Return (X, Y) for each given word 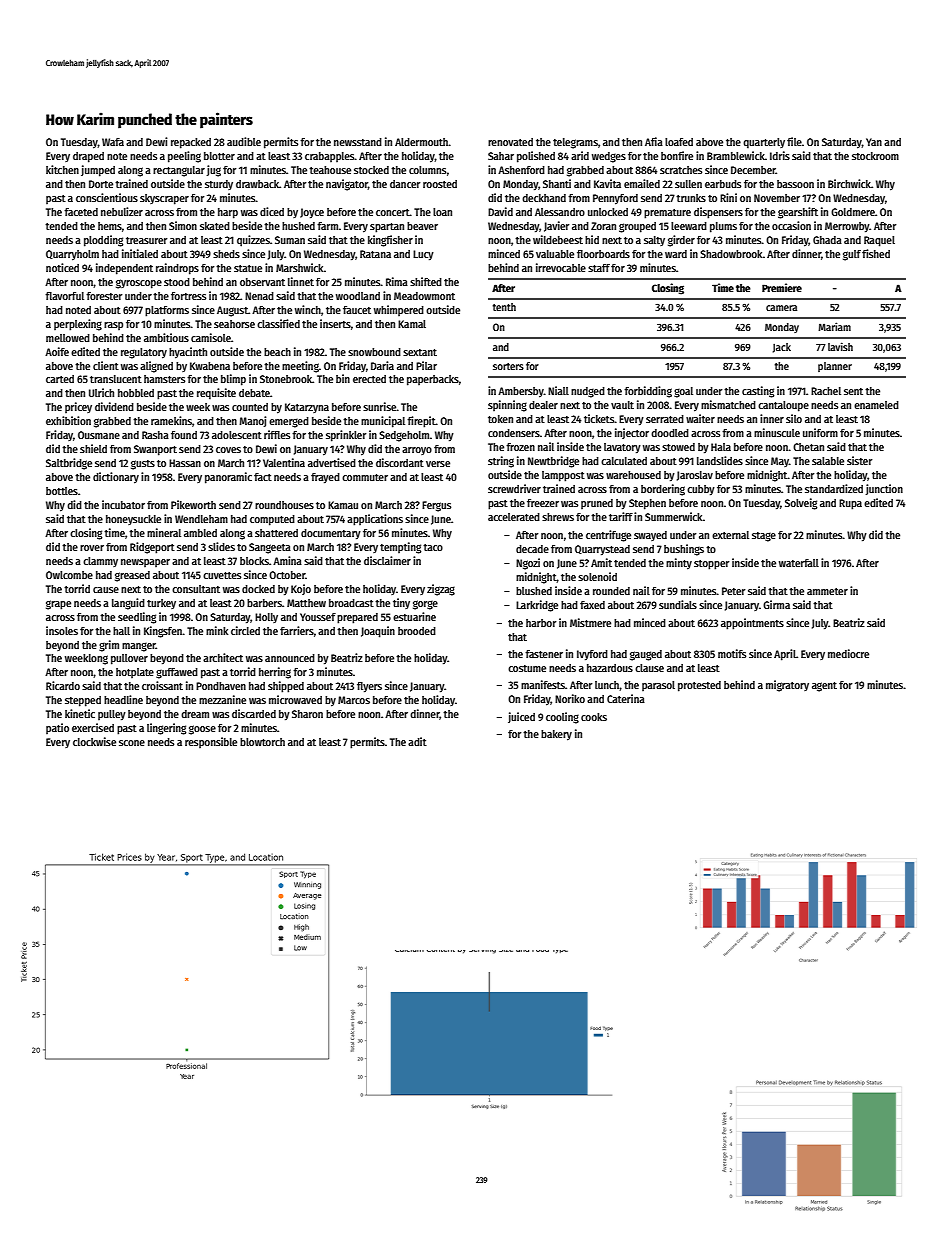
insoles (62, 630)
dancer (405, 184)
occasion (791, 225)
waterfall (799, 563)
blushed (534, 591)
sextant (420, 352)
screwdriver (514, 488)
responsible (211, 742)
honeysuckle (133, 520)
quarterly (764, 143)
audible (244, 141)
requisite (216, 394)
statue (248, 268)
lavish (840, 346)
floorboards (603, 254)
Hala (721, 447)
